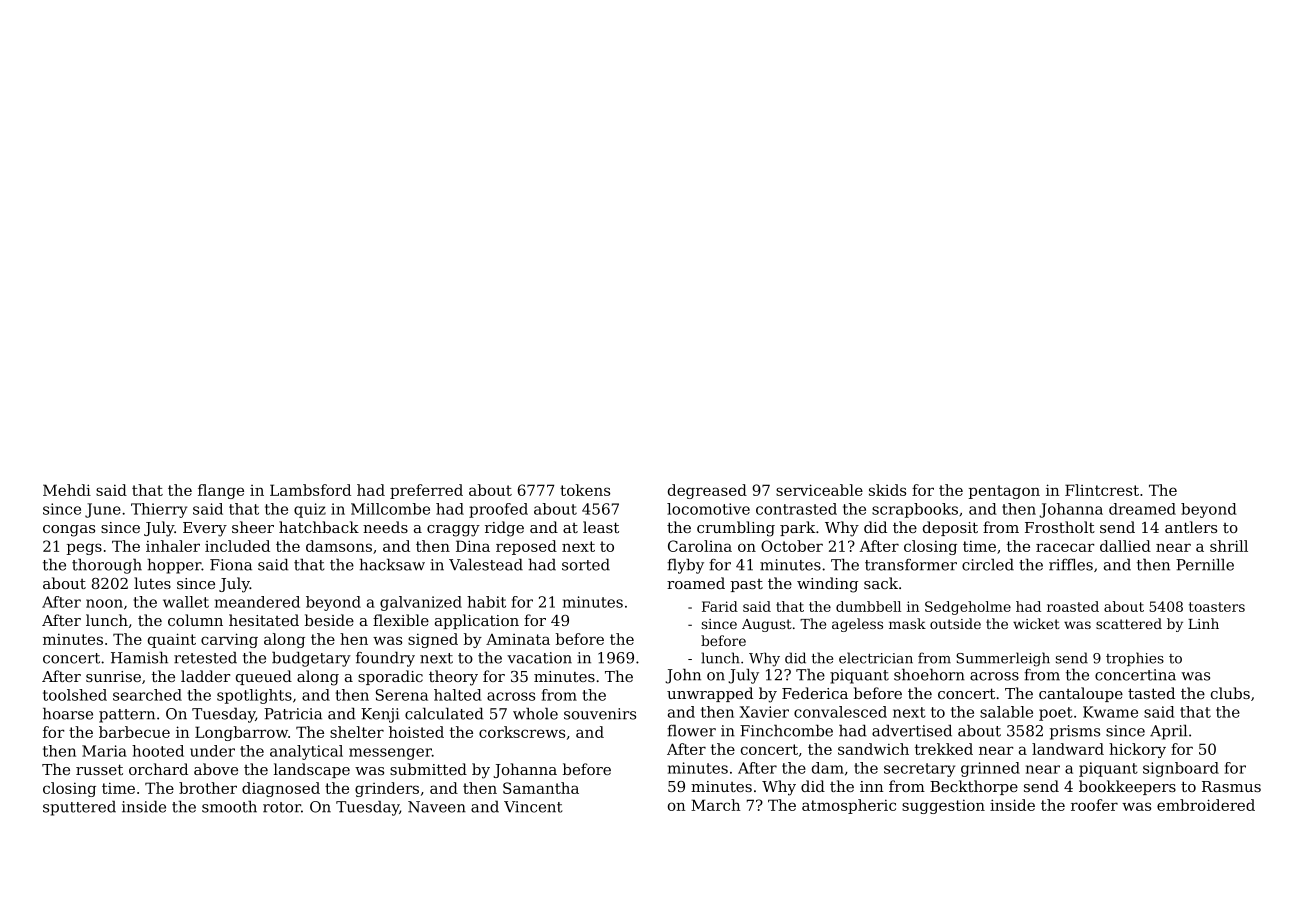 Image resolution: width=1308 pixels, height=924 pixels. I want to click on March, so click(716, 805).
